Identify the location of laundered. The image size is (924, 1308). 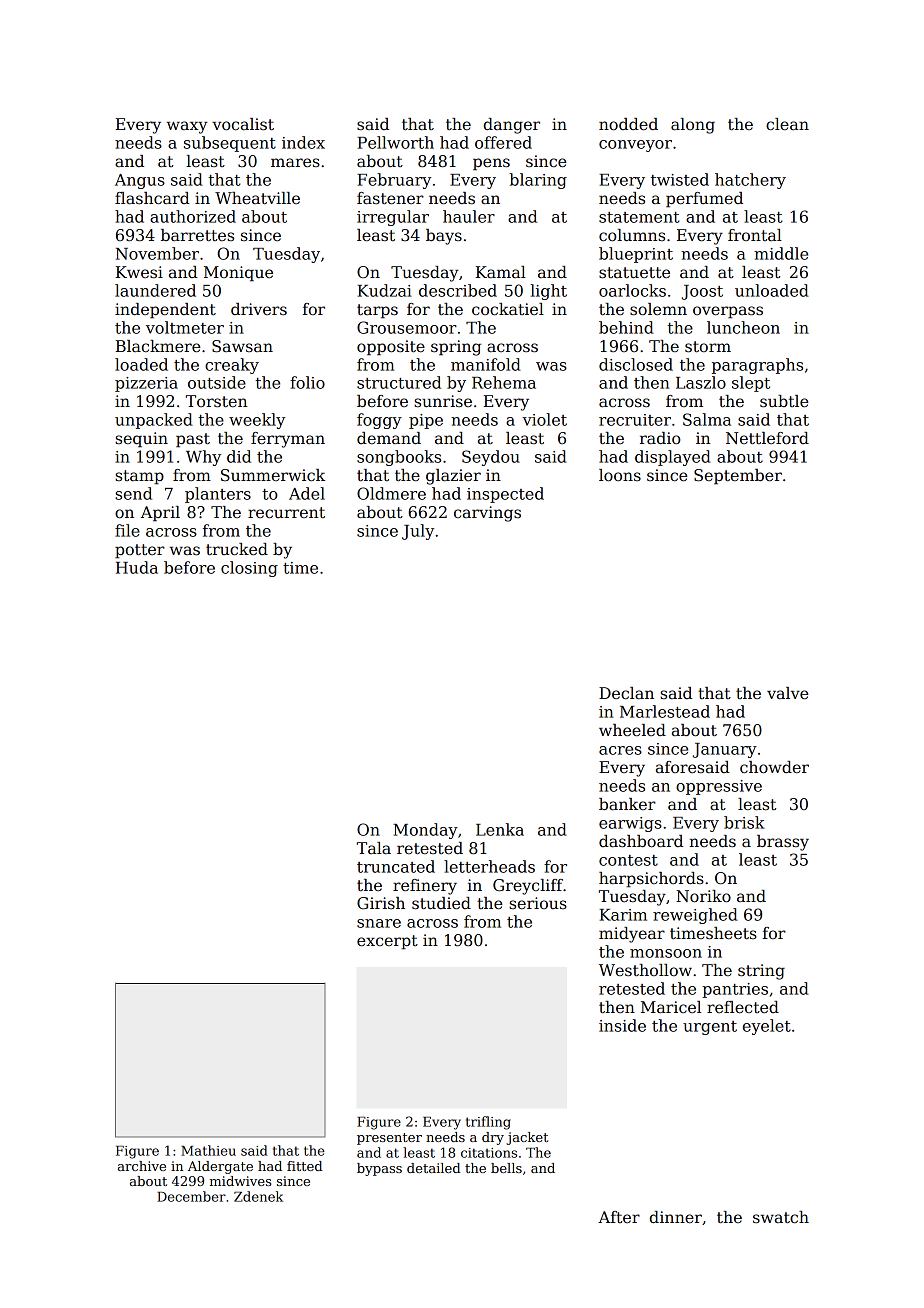
(155, 290).
